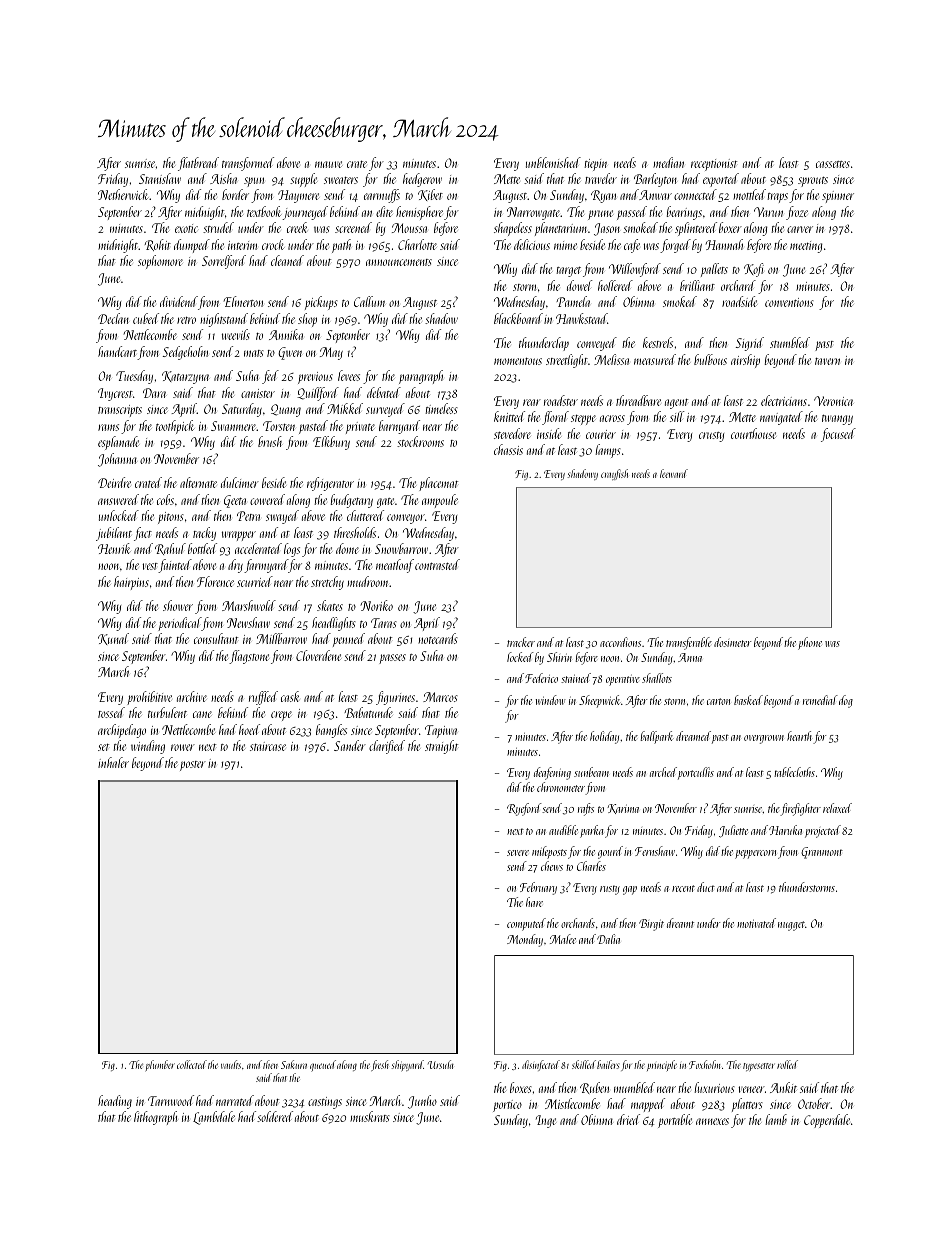 Image resolution: width=952 pixels, height=1233 pixels. I want to click on dreamt, so click(680, 923).
